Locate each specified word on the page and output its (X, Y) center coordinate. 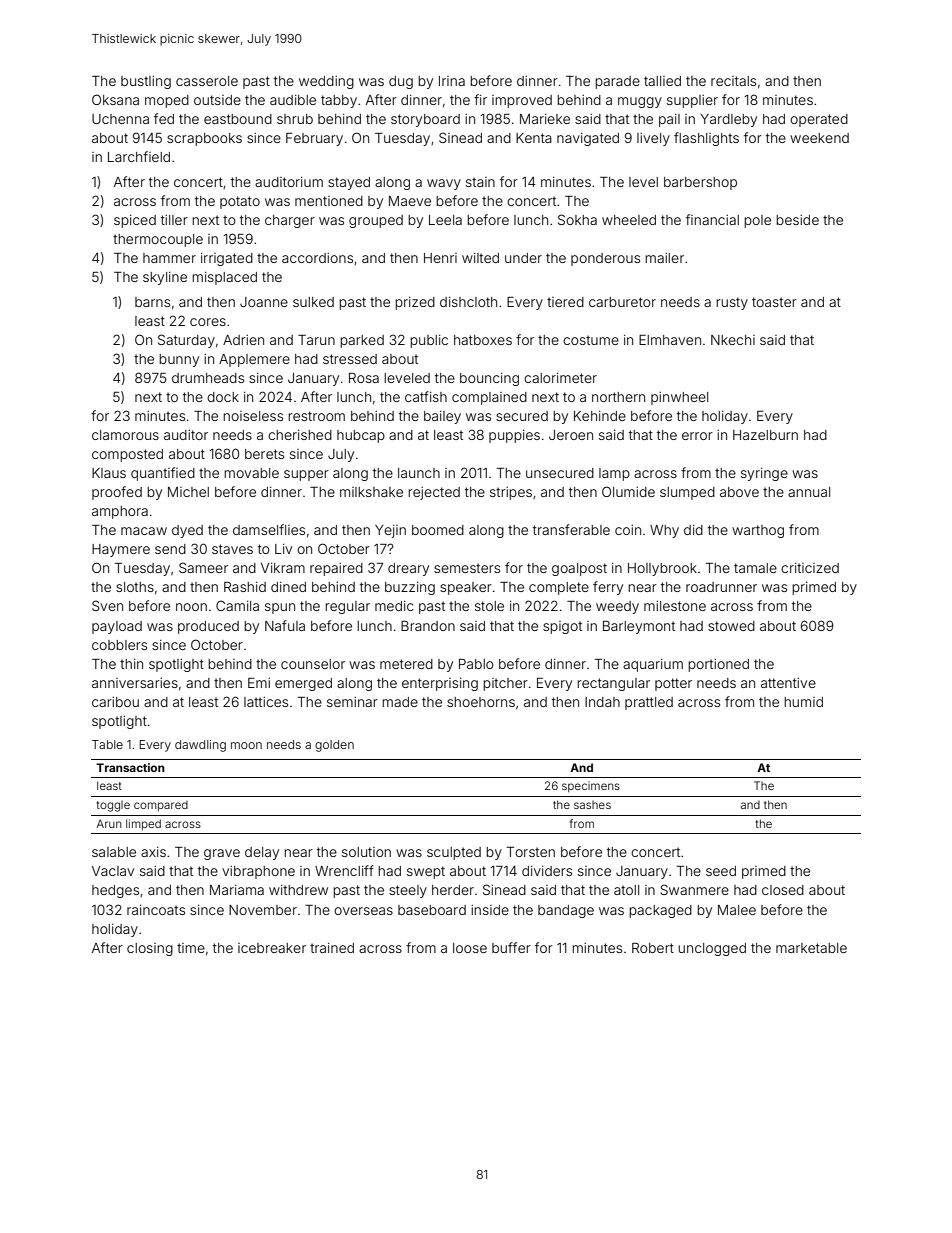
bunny (179, 360)
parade (617, 82)
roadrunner (721, 587)
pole (757, 221)
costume (591, 340)
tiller (174, 220)
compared (161, 806)
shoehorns (481, 702)
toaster (774, 302)
